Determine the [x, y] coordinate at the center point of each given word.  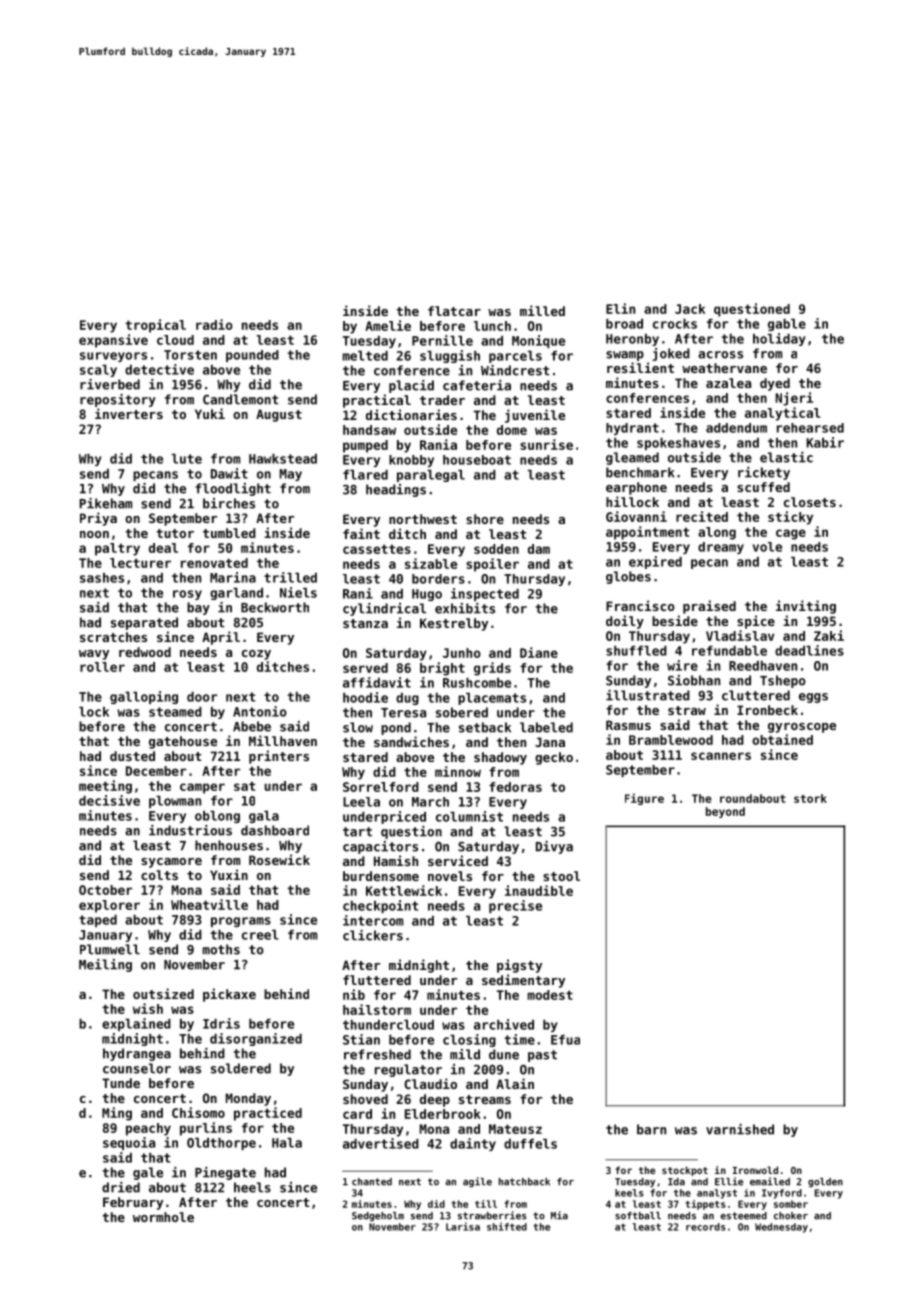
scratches [113, 637]
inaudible [539, 890]
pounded [252, 356]
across [720, 355]
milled [542, 310]
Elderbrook [443, 1114]
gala [264, 817]
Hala [287, 1143]
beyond [725, 812]
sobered [462, 712]
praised [709, 607]
